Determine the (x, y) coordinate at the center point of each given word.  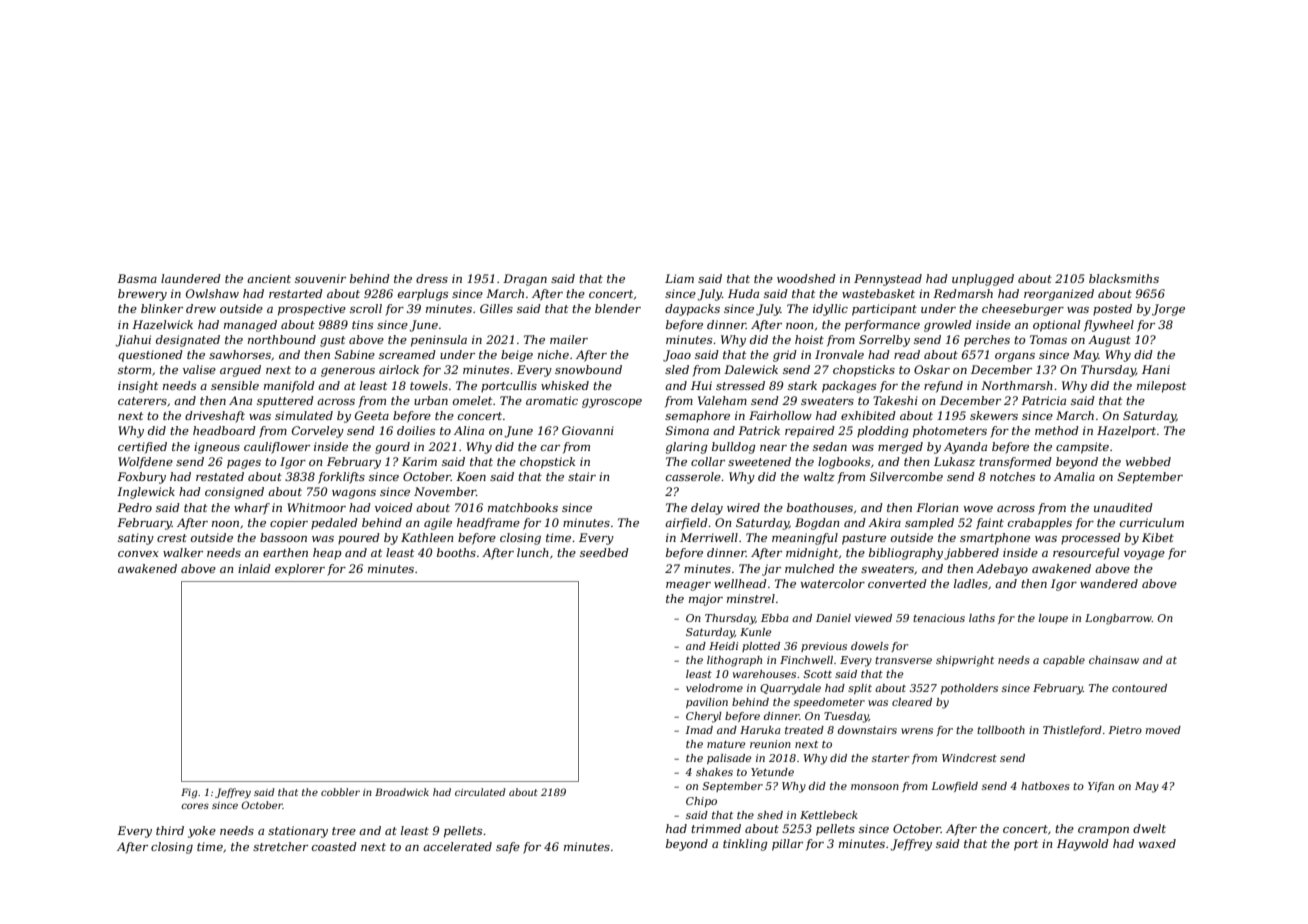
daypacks (692, 310)
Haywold (1083, 845)
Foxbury (141, 478)
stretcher (280, 846)
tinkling (745, 845)
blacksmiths (1124, 278)
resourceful (1086, 554)
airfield (686, 524)
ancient (269, 278)
